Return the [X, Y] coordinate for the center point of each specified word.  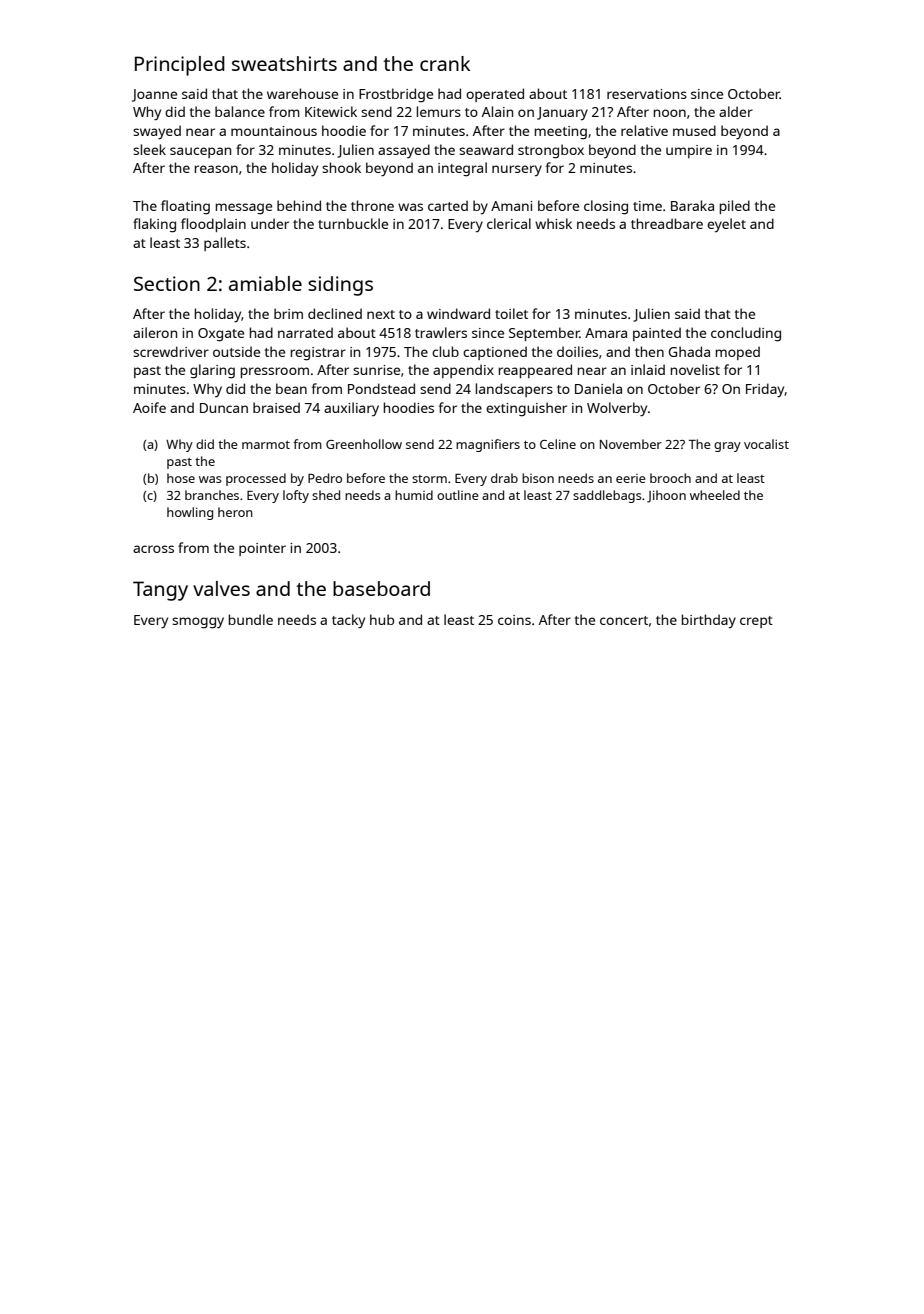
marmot [266, 445]
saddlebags [607, 496]
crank [445, 63]
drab [504, 478]
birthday [709, 621]
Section [167, 283]
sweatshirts [284, 63]
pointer [262, 549]
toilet [511, 313]
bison [538, 478]
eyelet [726, 225]
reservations [647, 94]
